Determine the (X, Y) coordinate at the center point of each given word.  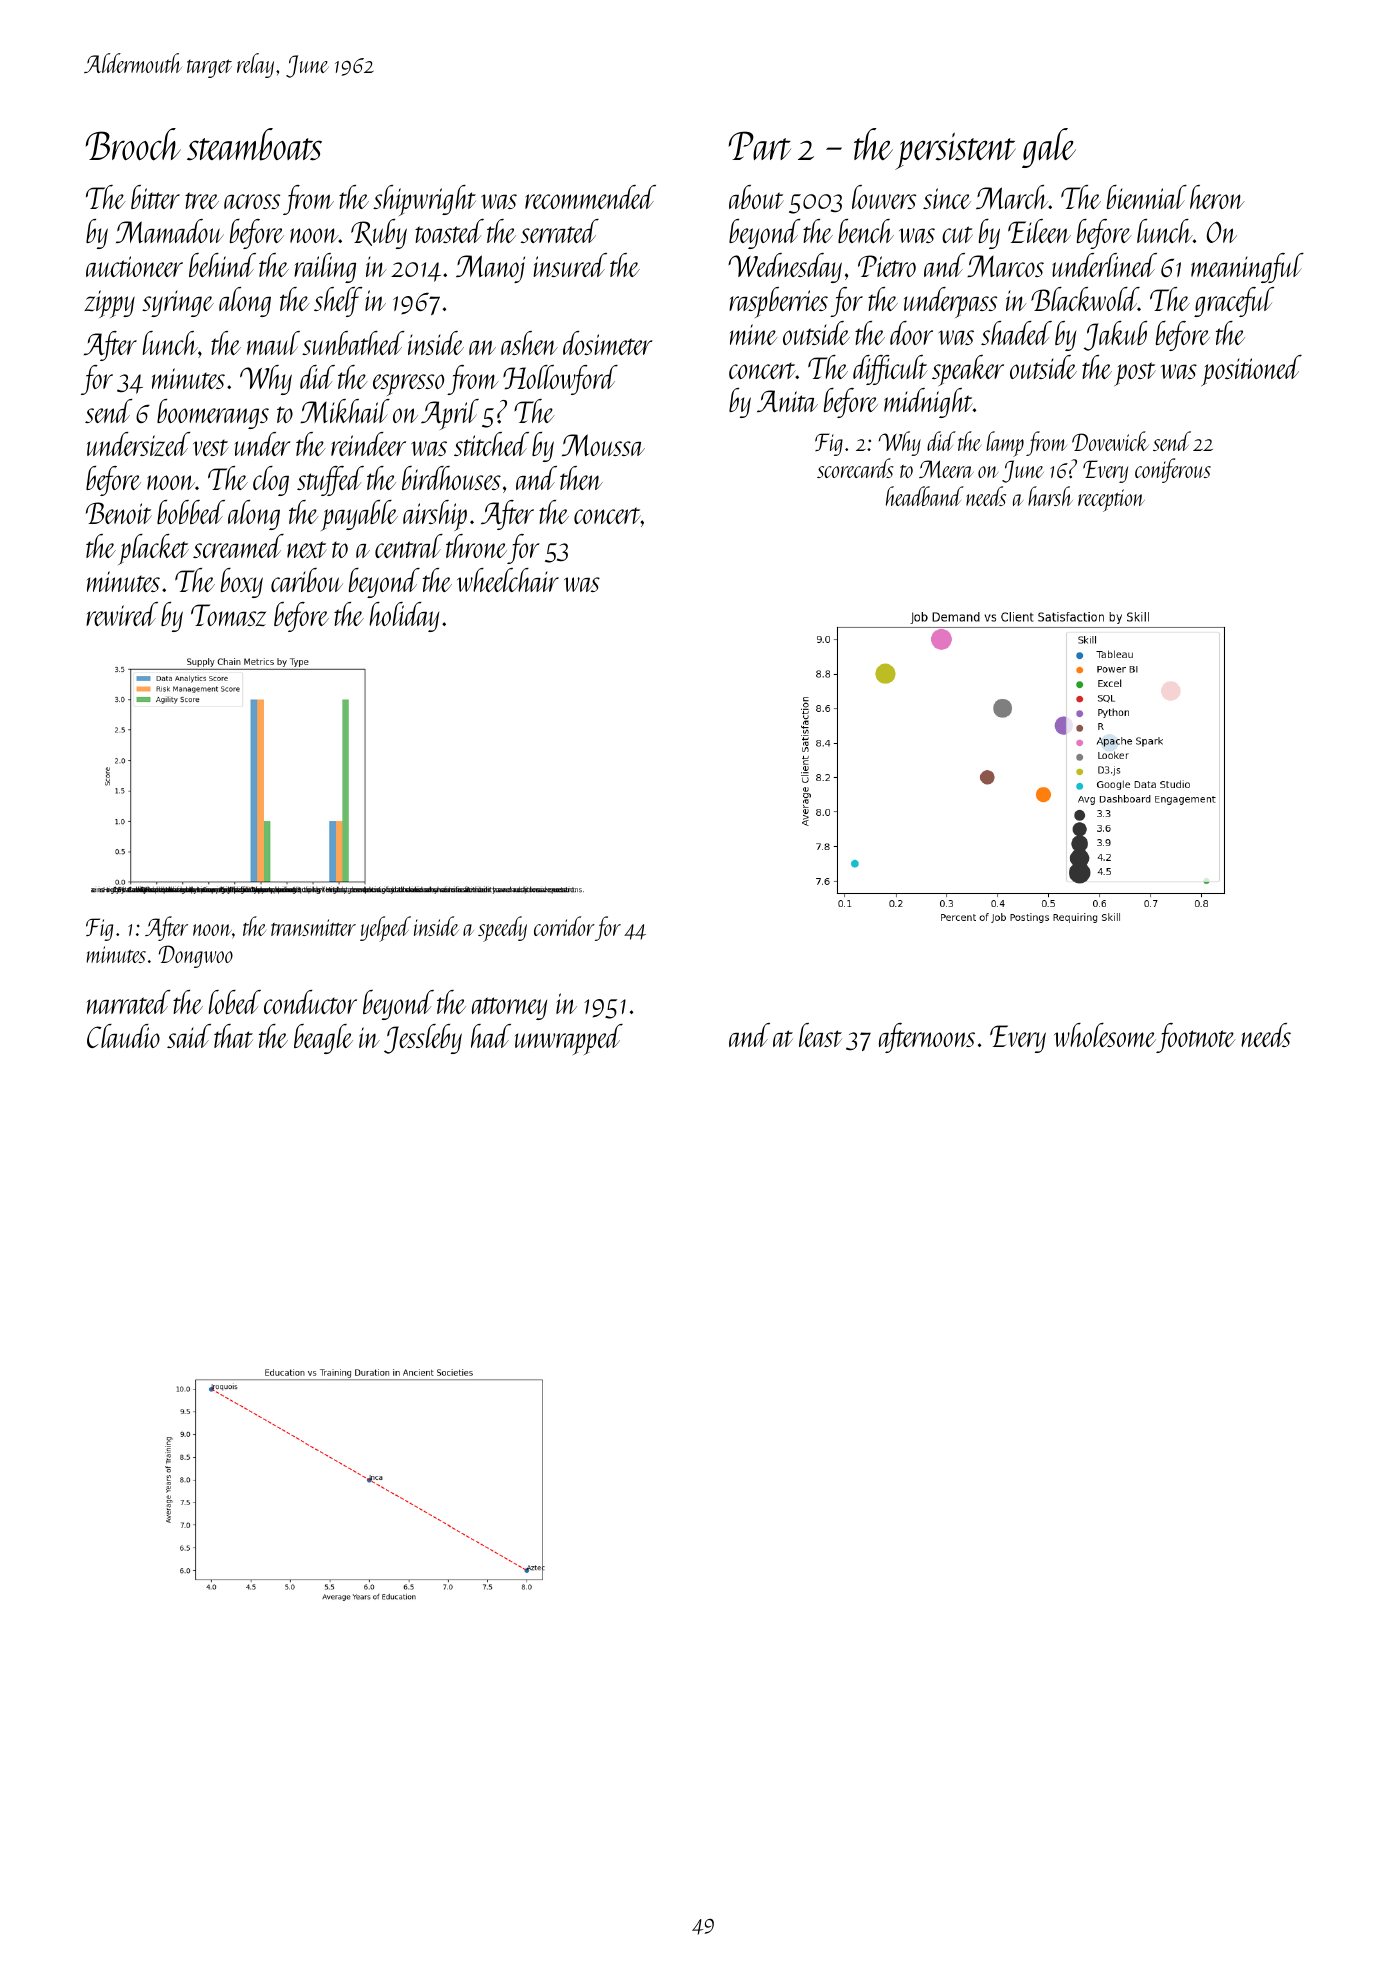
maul (273, 343)
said (189, 1036)
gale (1049, 148)
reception (1111, 500)
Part (760, 145)
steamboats (254, 144)
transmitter (313, 927)
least (820, 1035)
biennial (1147, 197)
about (756, 197)
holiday (404, 617)
